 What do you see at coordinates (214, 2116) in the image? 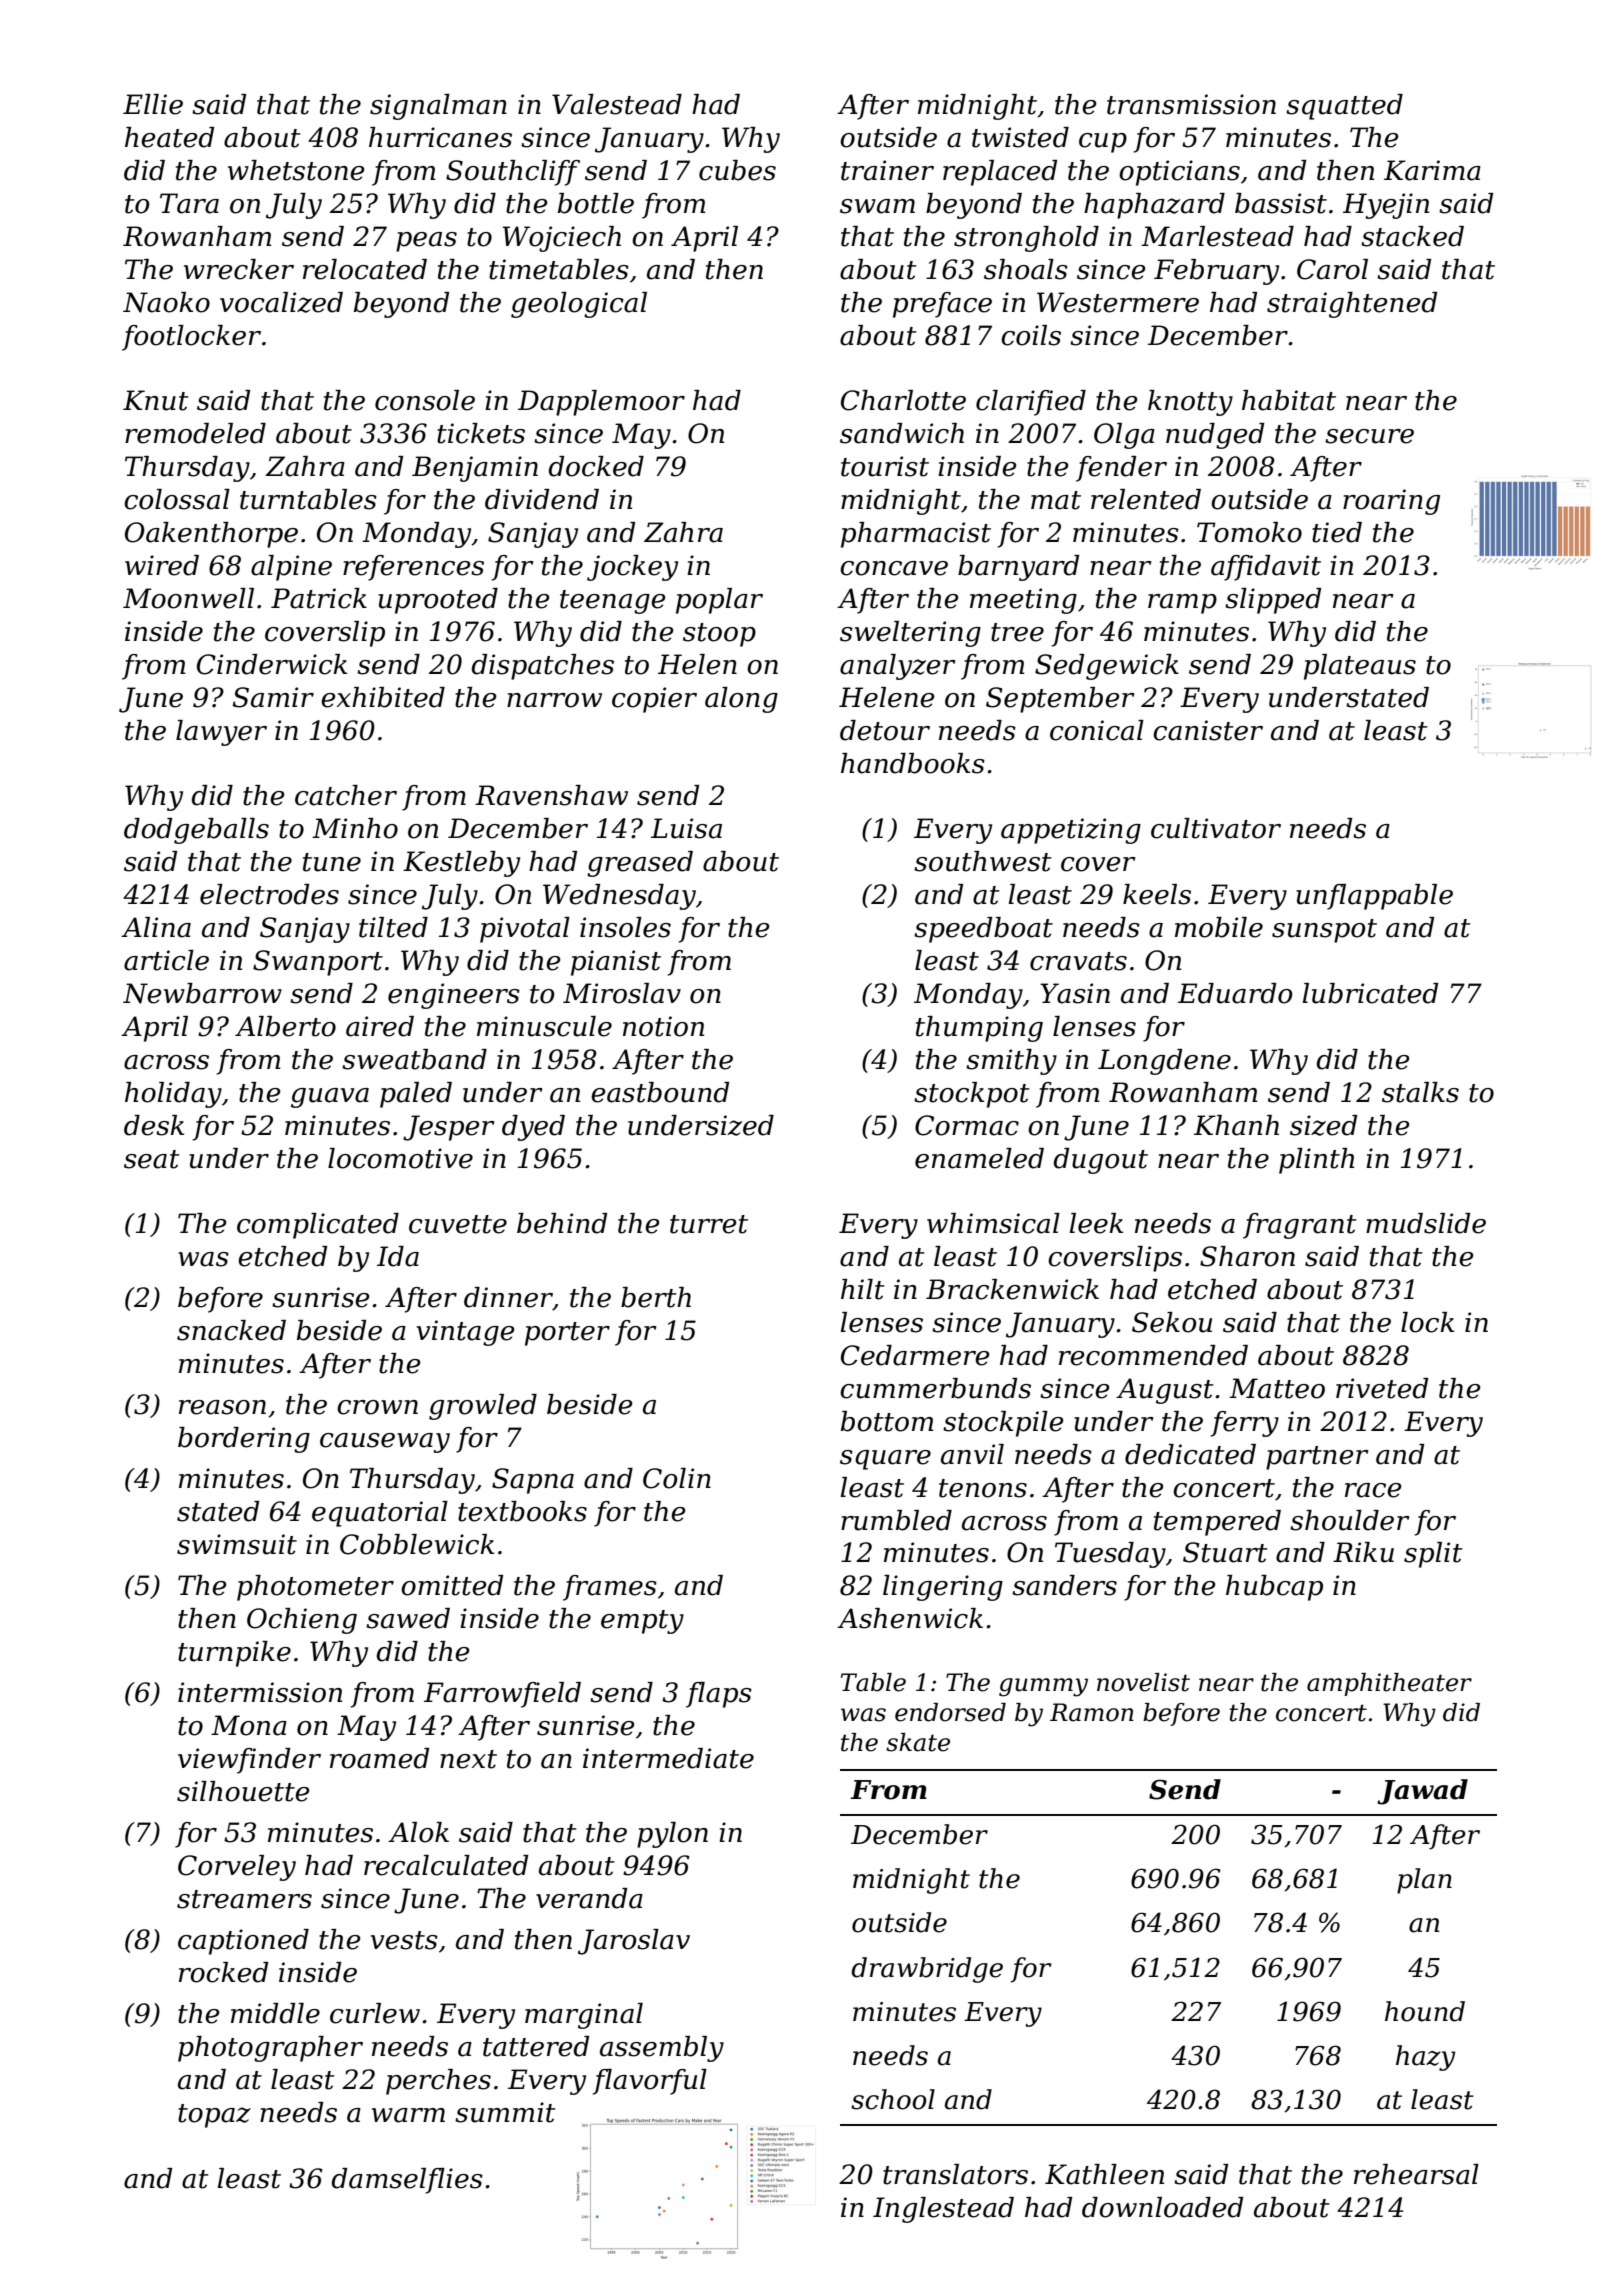
I see `topaz` at bounding box center [214, 2116].
